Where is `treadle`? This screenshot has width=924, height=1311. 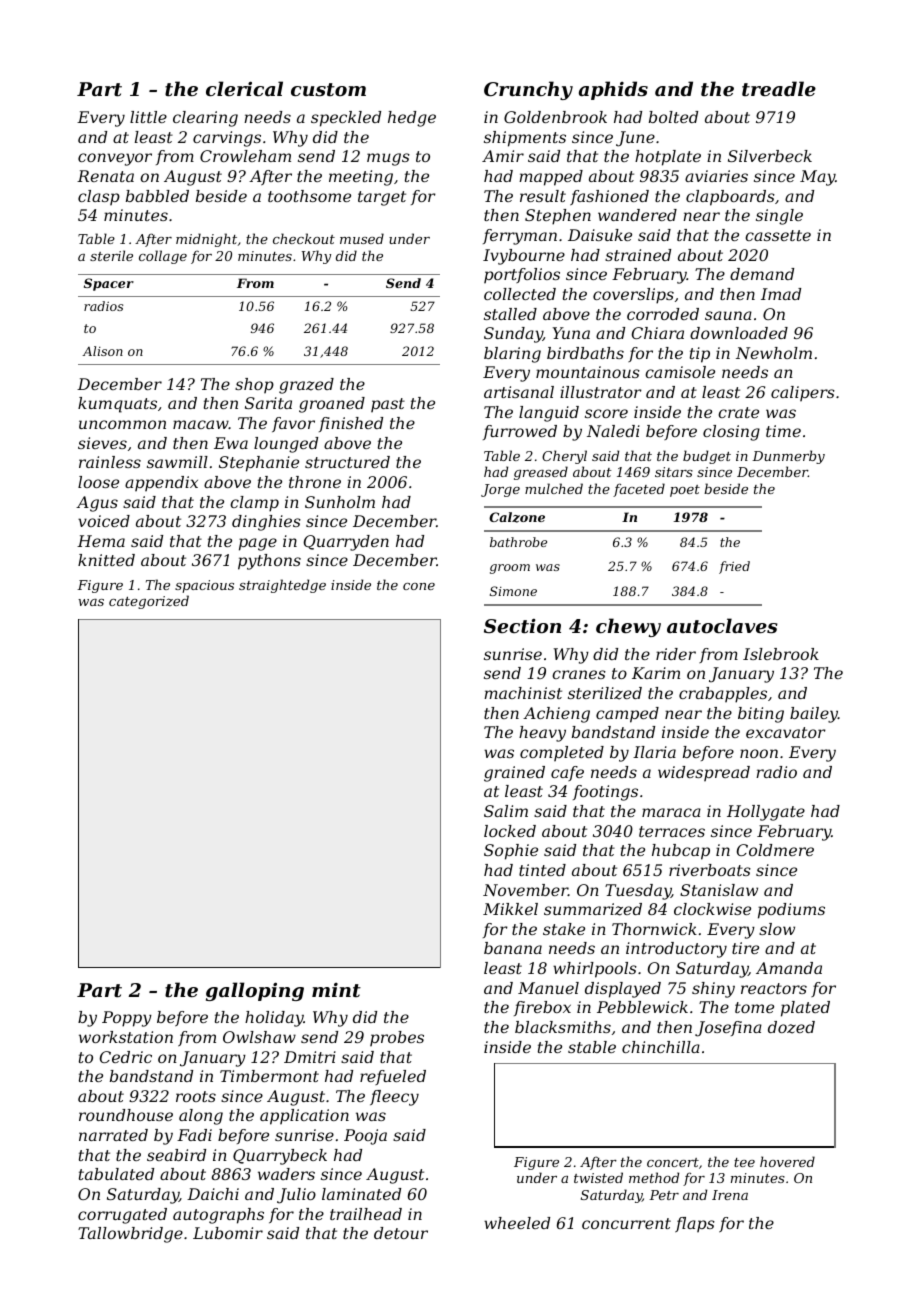 treadle is located at coordinates (779, 88).
